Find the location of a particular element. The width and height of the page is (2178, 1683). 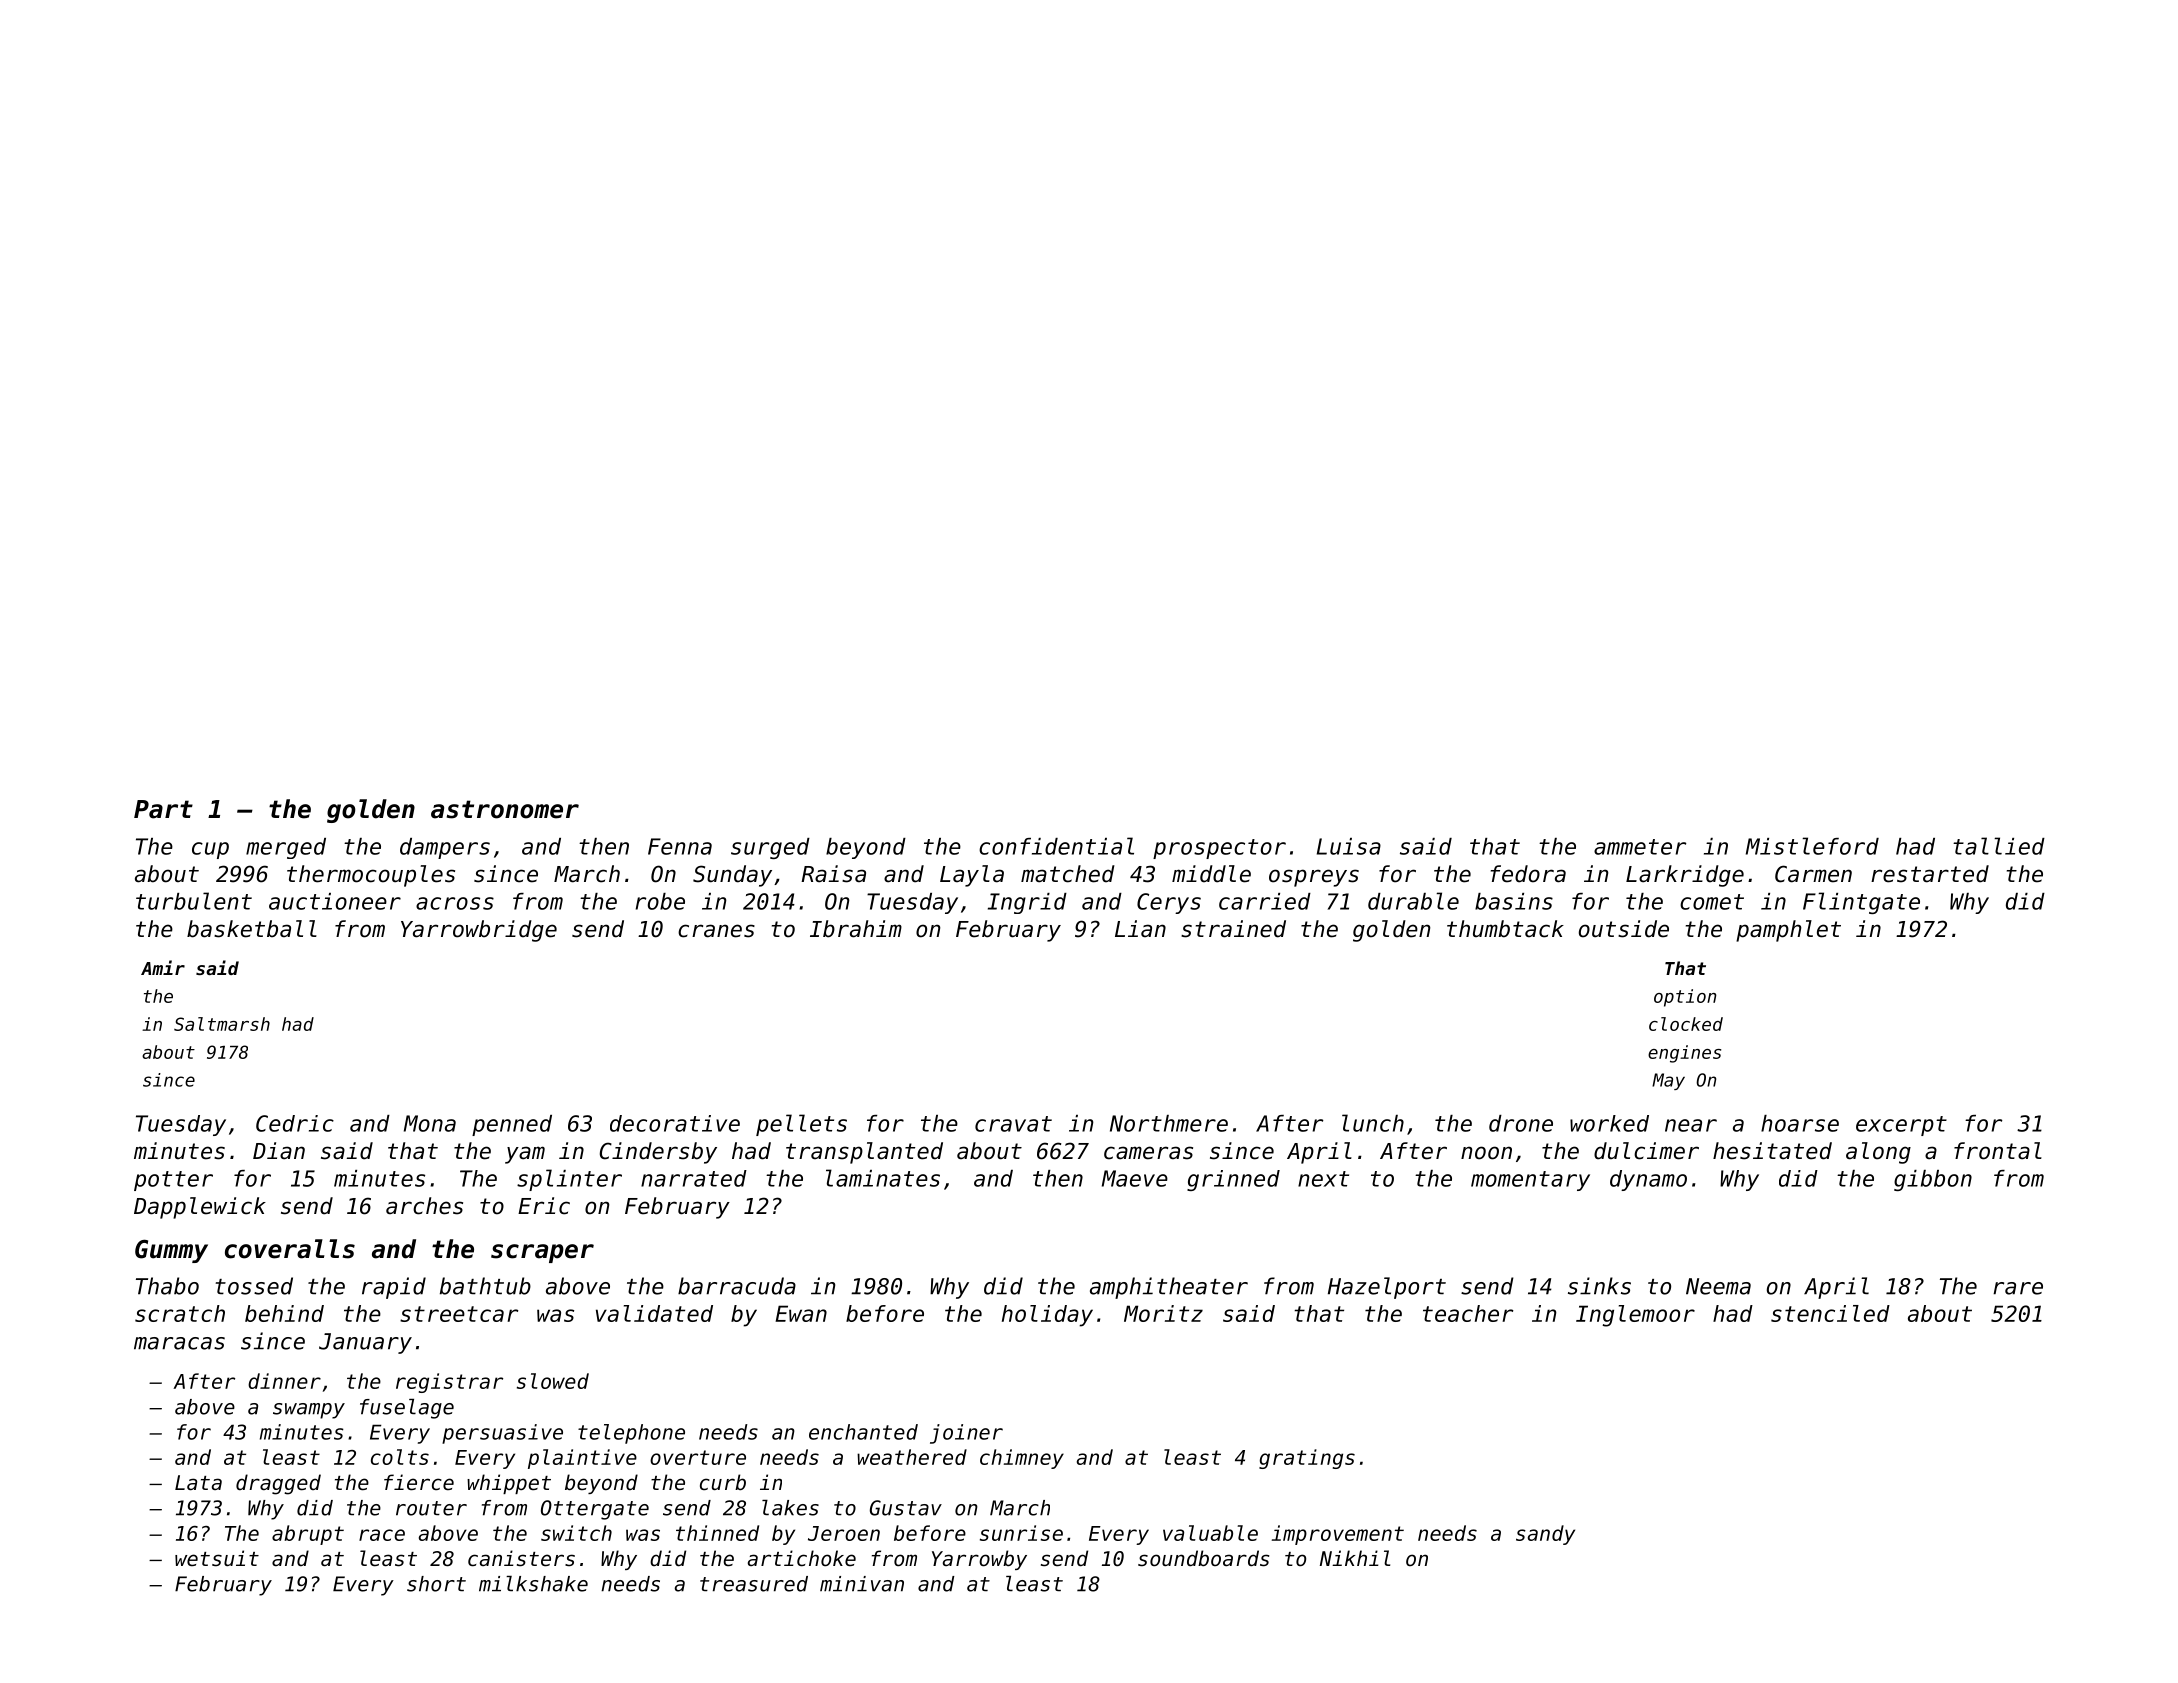

worked is located at coordinates (1609, 1123).
